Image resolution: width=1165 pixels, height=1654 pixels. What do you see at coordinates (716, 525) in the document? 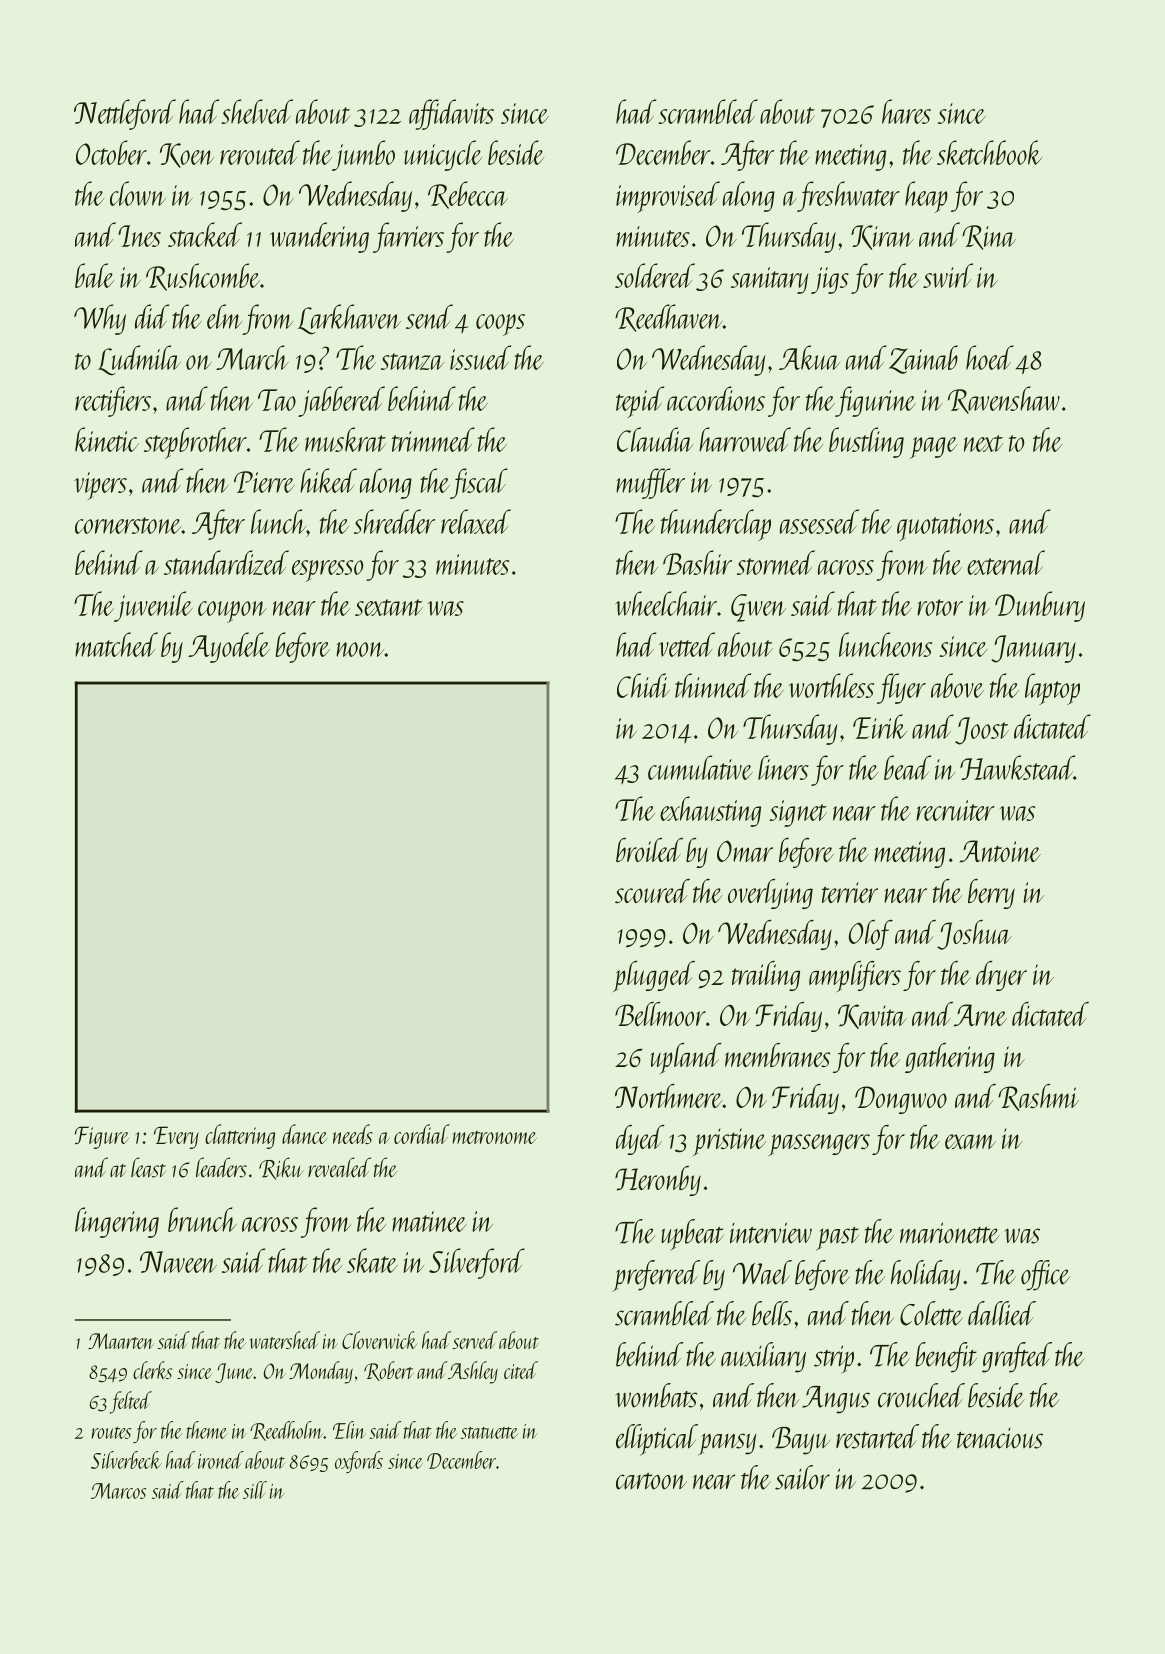
I see `thunderclap` at bounding box center [716, 525].
